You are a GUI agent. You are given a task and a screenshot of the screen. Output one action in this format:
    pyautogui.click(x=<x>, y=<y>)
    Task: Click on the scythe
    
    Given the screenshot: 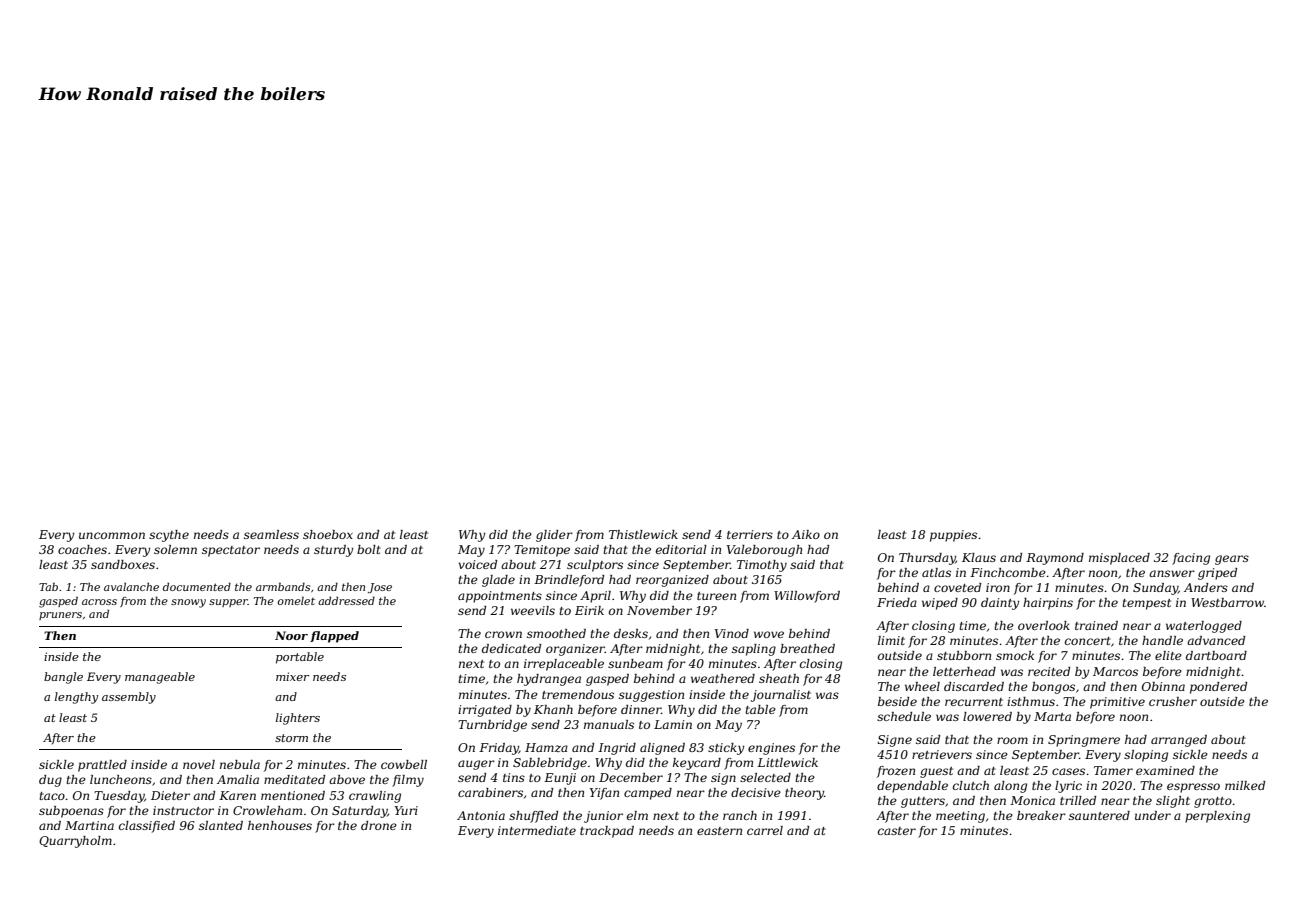 What is the action you would take?
    pyautogui.click(x=169, y=536)
